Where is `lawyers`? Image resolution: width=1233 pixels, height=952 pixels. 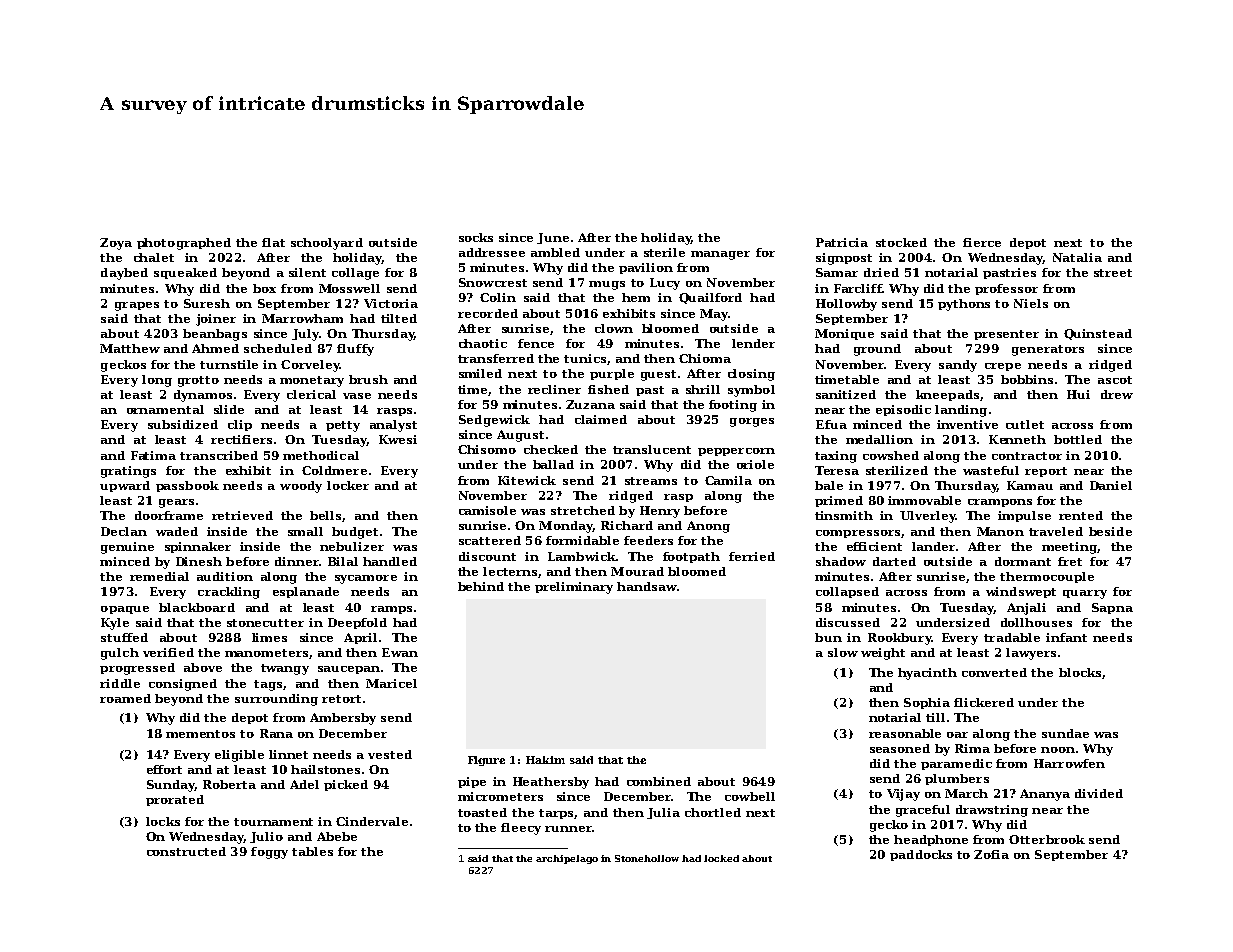
lawyers is located at coordinates (1031, 654).
